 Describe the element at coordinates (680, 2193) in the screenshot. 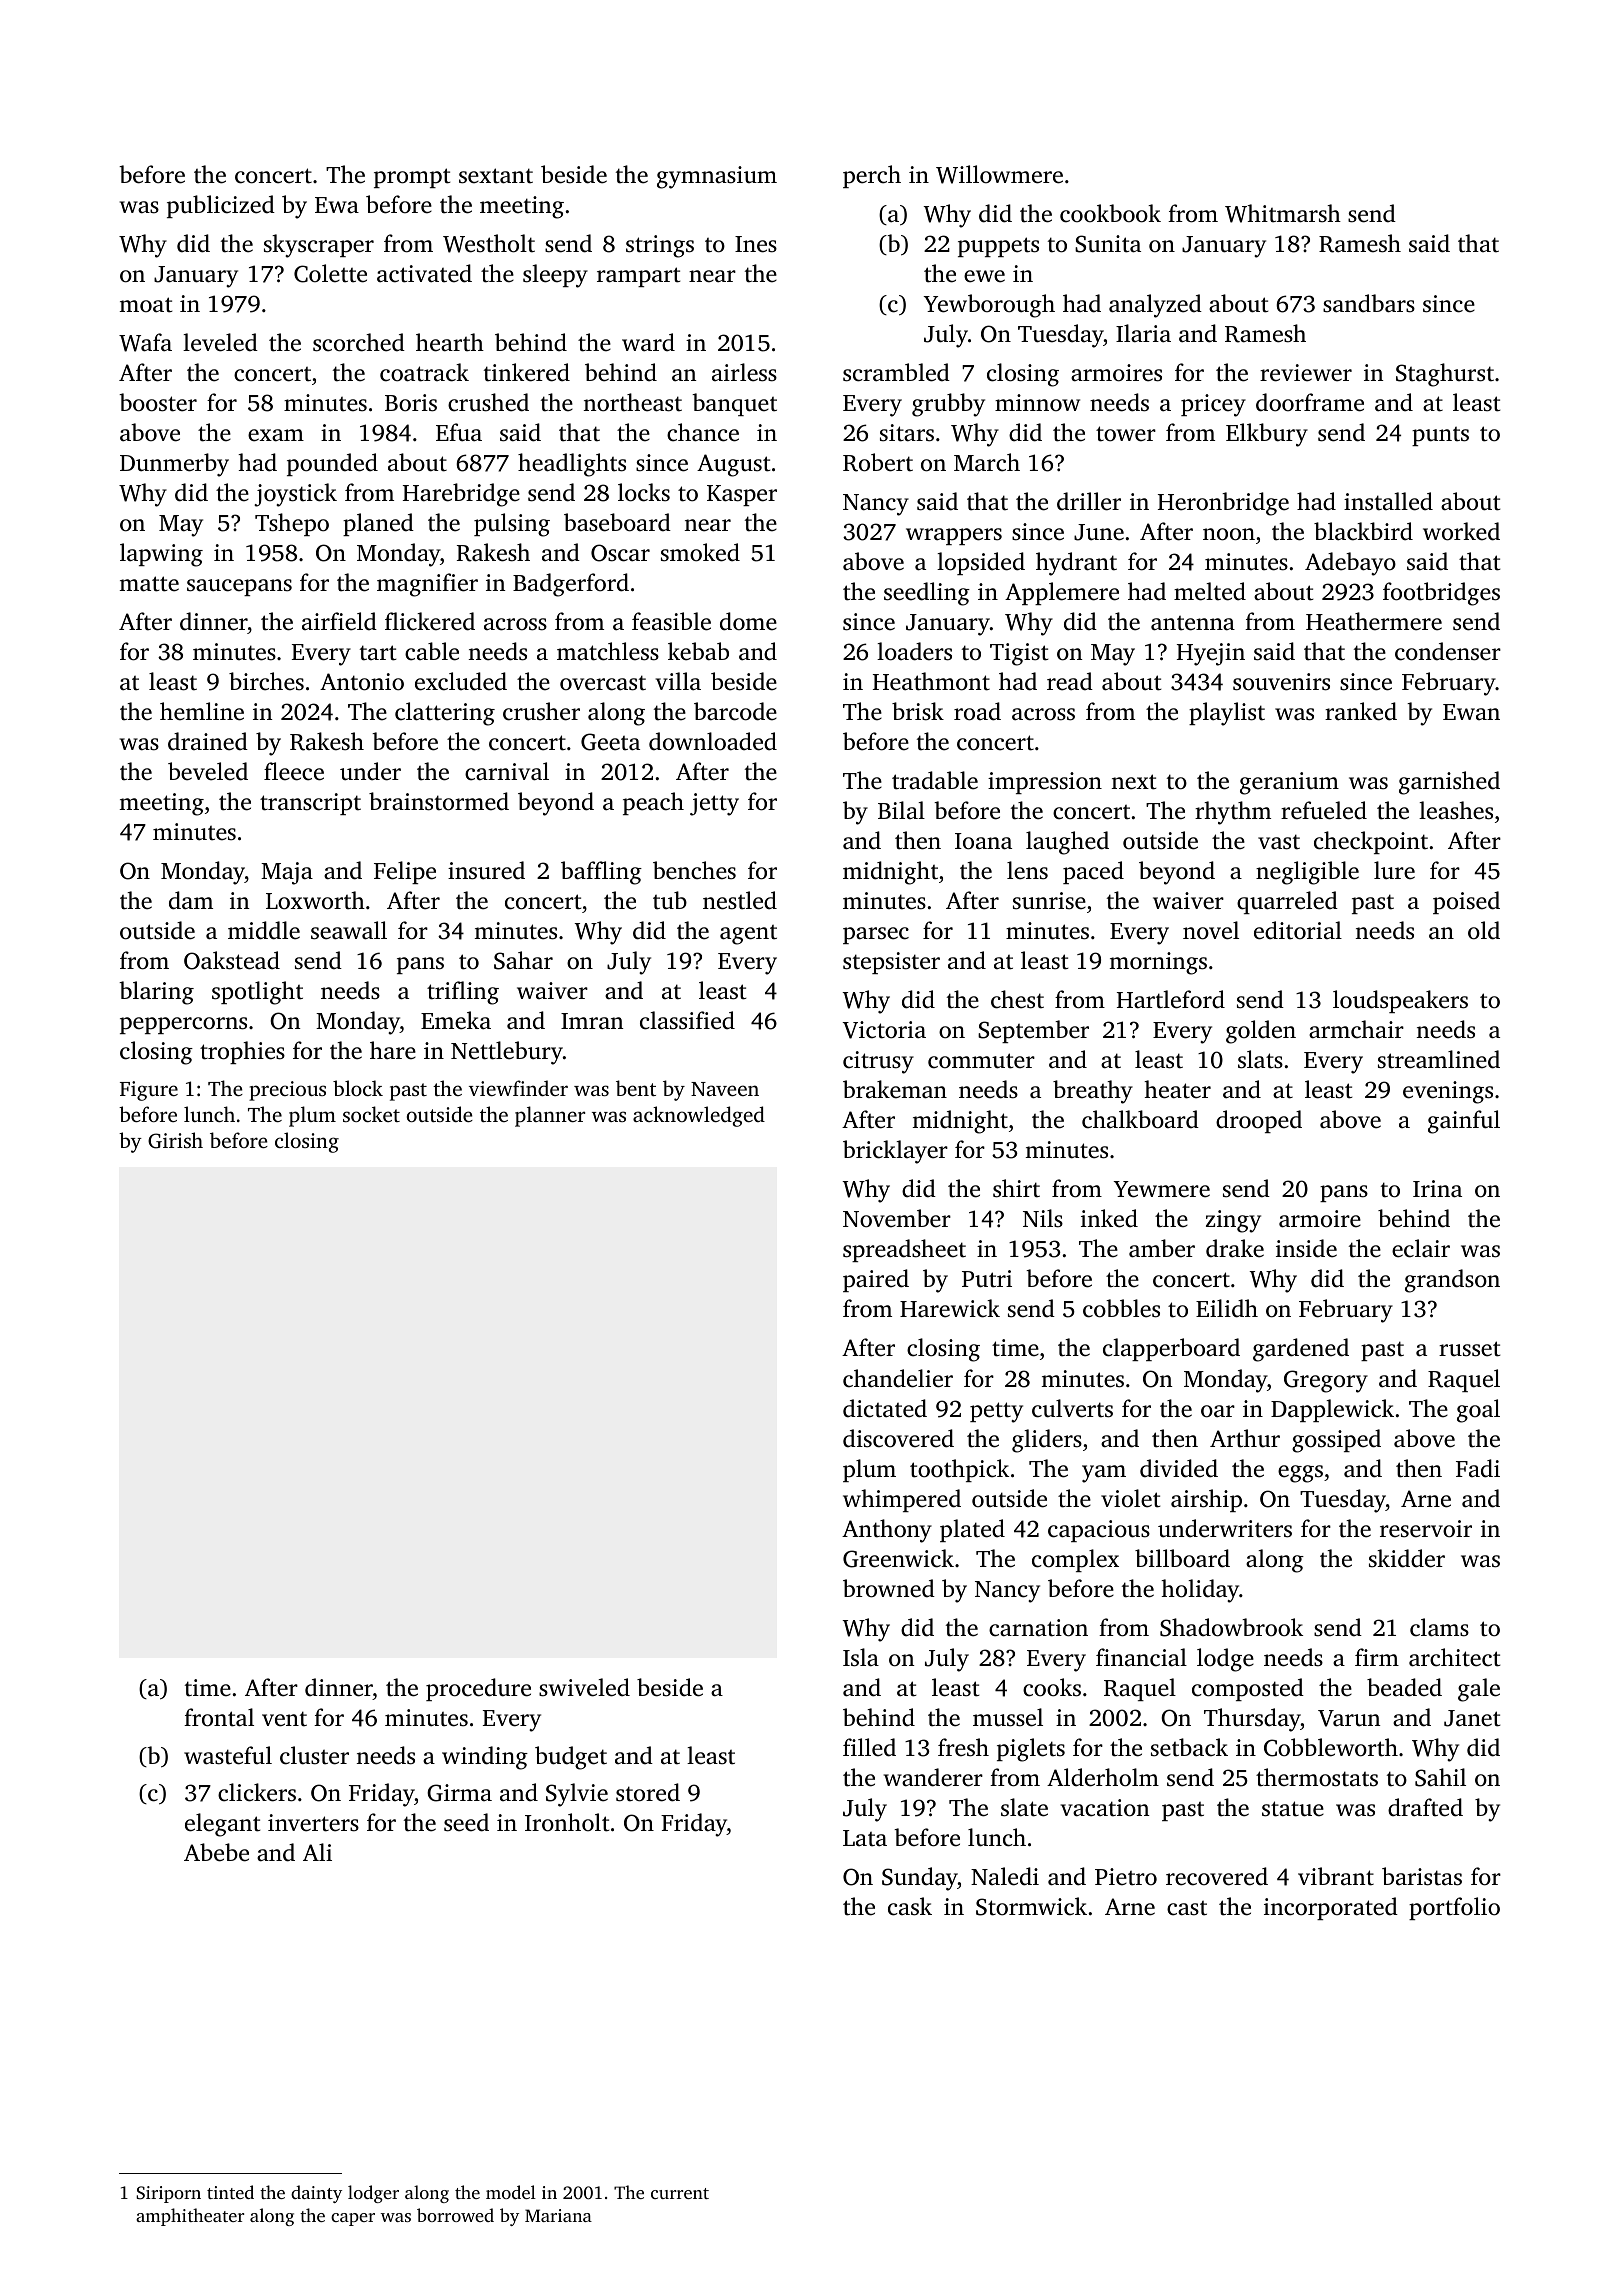

I see `current` at that location.
